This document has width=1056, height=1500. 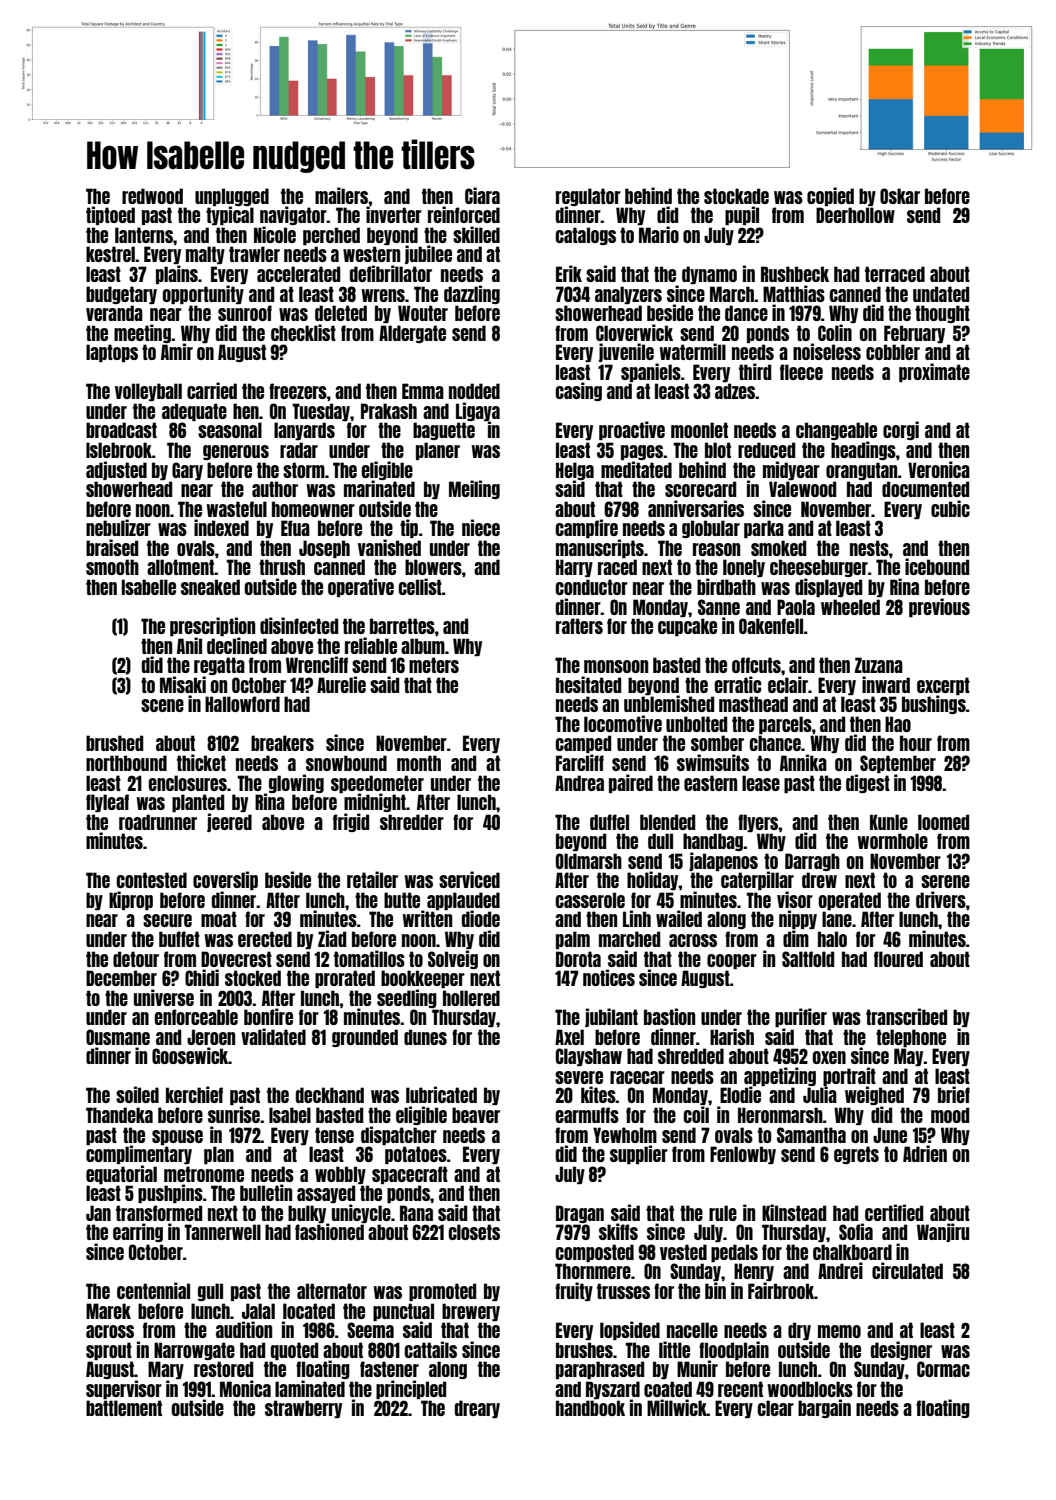 I want to click on Ciara, so click(x=482, y=195).
